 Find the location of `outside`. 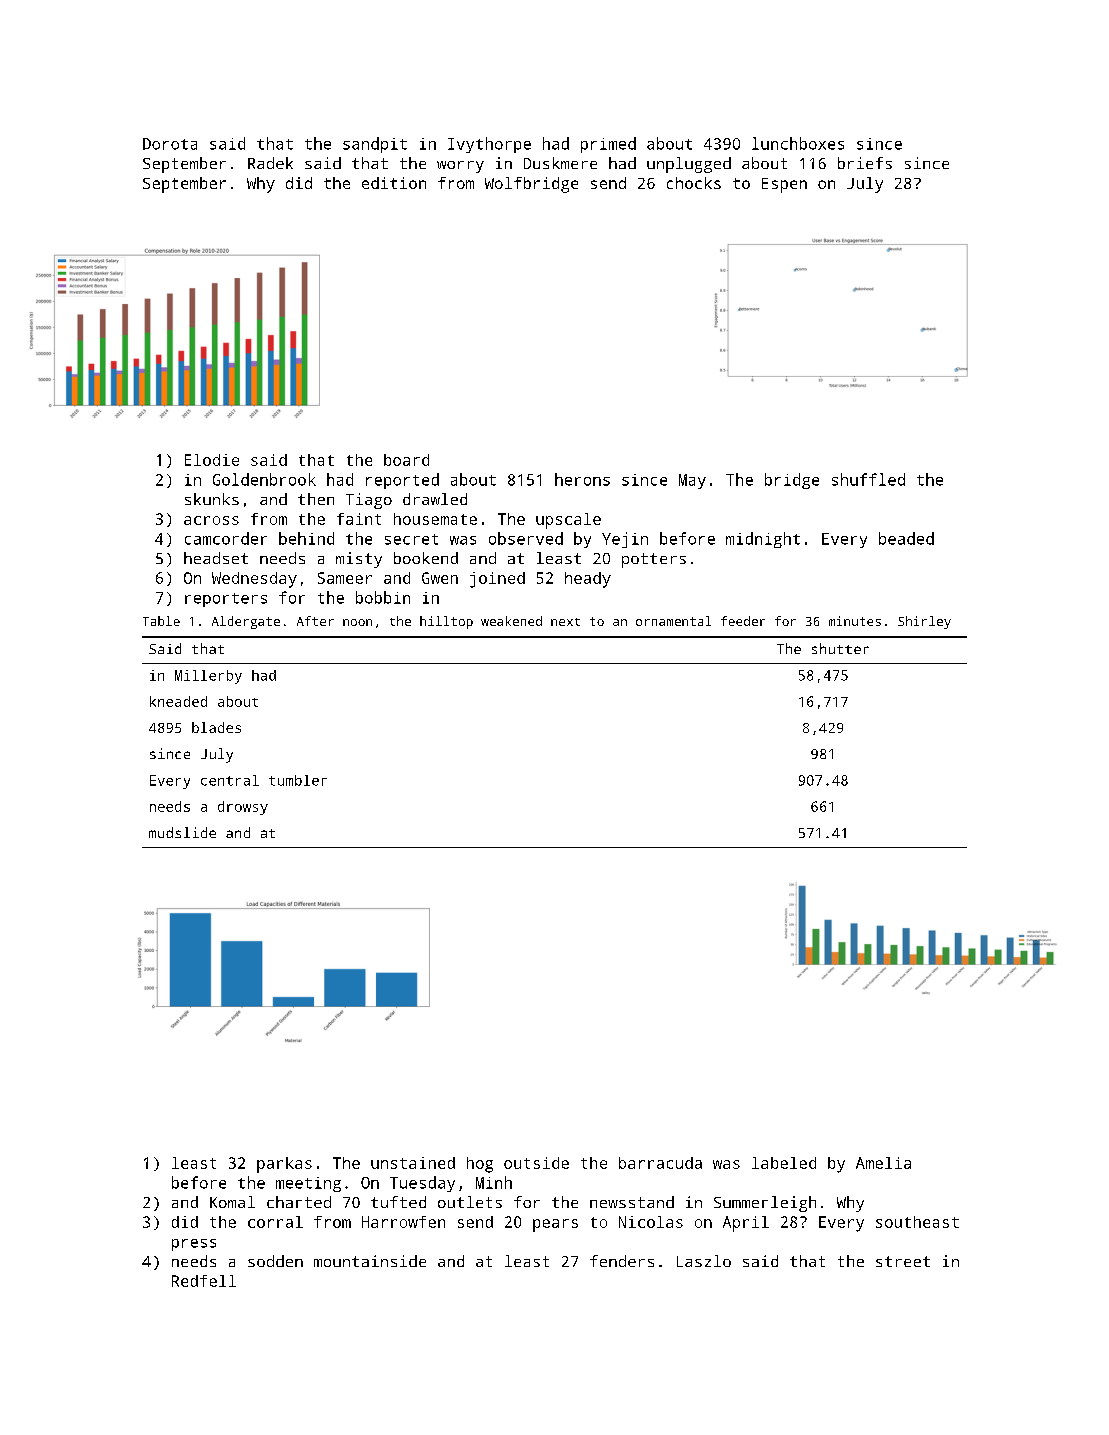

outside is located at coordinates (536, 1163).
